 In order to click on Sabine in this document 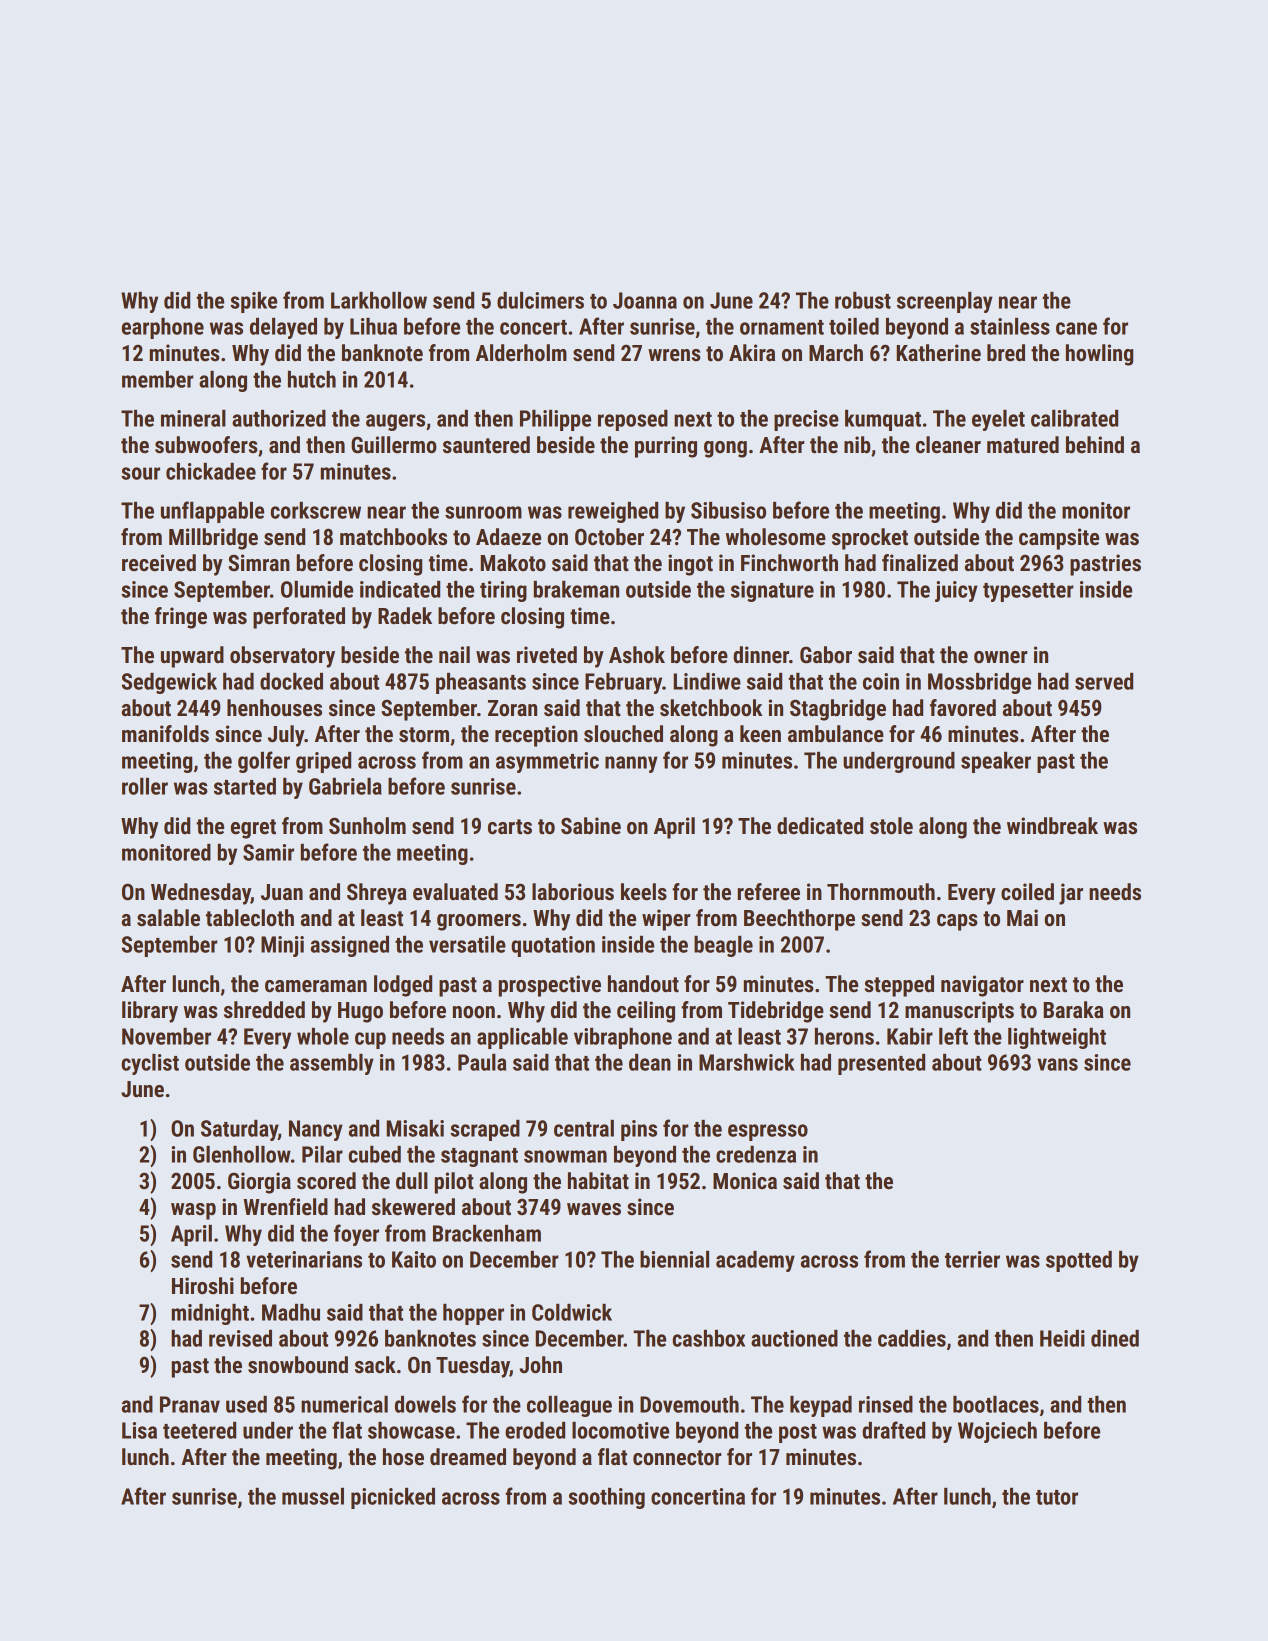, I will do `click(591, 826)`.
